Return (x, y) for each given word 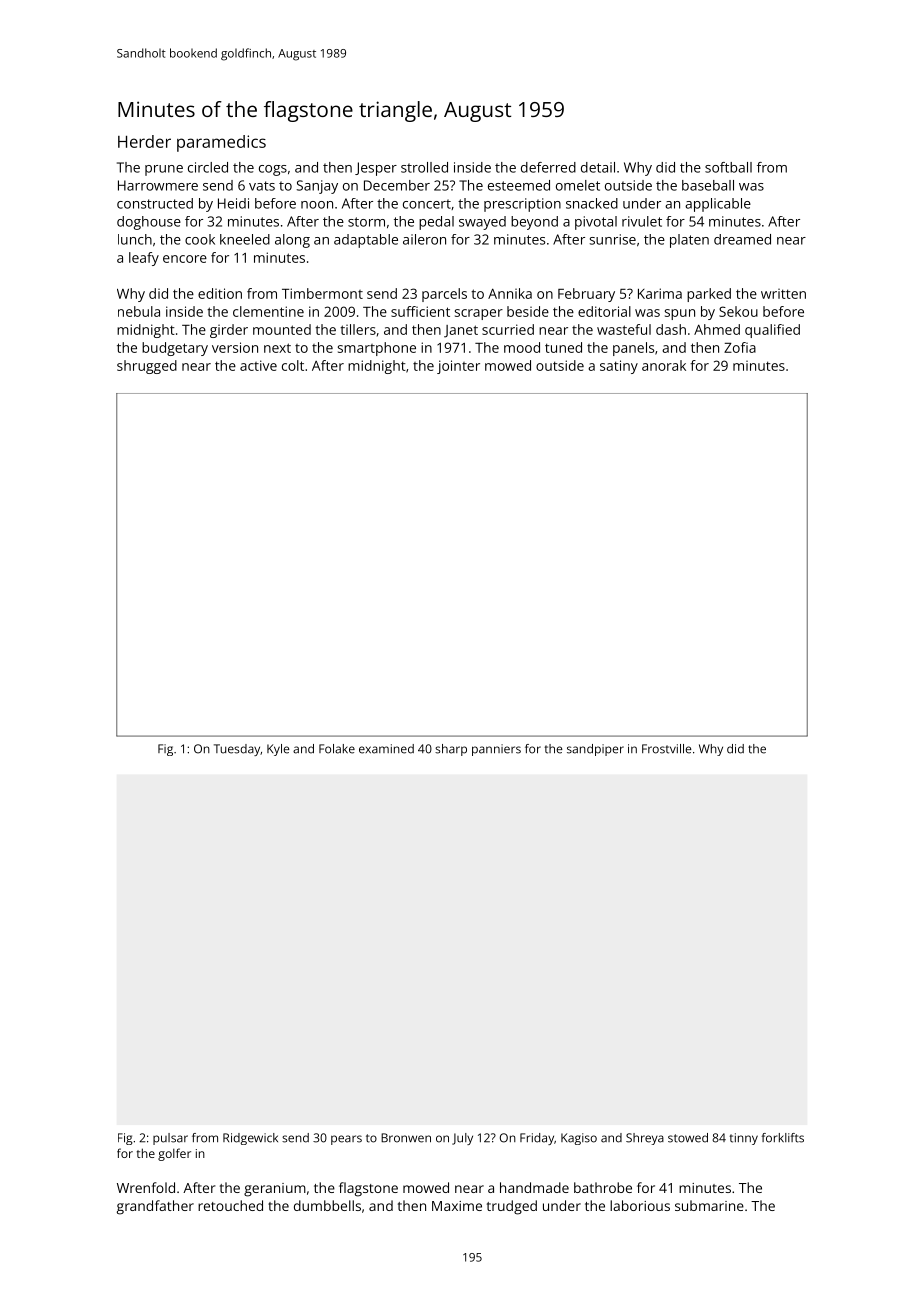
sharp (451, 750)
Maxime (457, 1206)
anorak (664, 365)
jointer (458, 367)
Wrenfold (146, 1187)
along (292, 241)
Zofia (740, 347)
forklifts (783, 1138)
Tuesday (237, 750)
